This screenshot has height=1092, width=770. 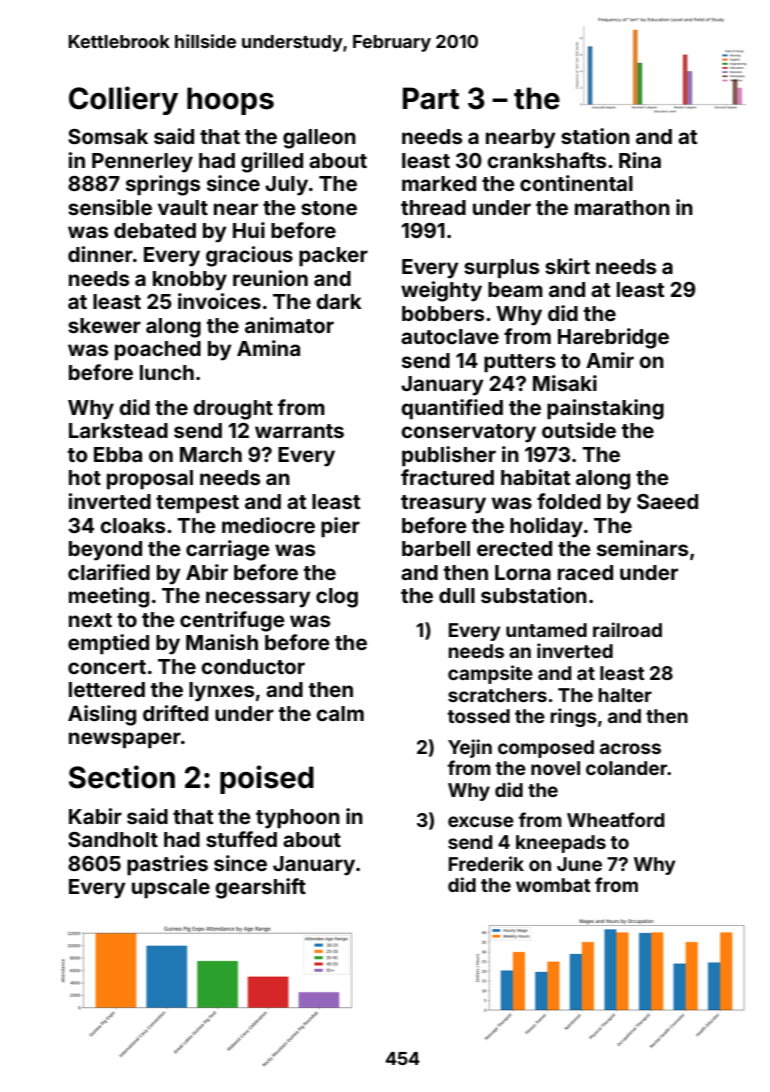 I want to click on grilled, so click(x=272, y=162).
